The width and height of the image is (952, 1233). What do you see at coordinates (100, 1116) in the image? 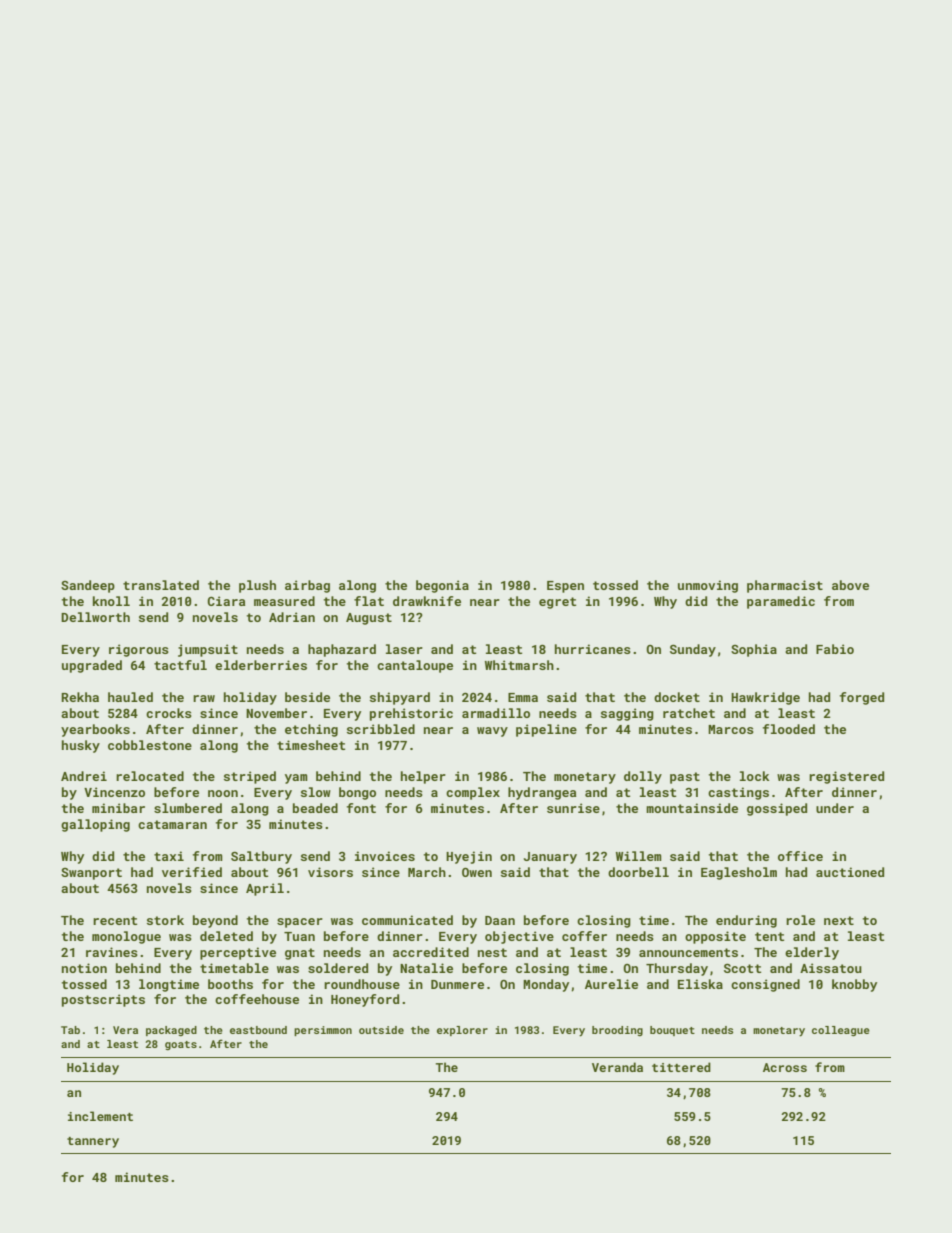
I see `inclement` at bounding box center [100, 1116].
